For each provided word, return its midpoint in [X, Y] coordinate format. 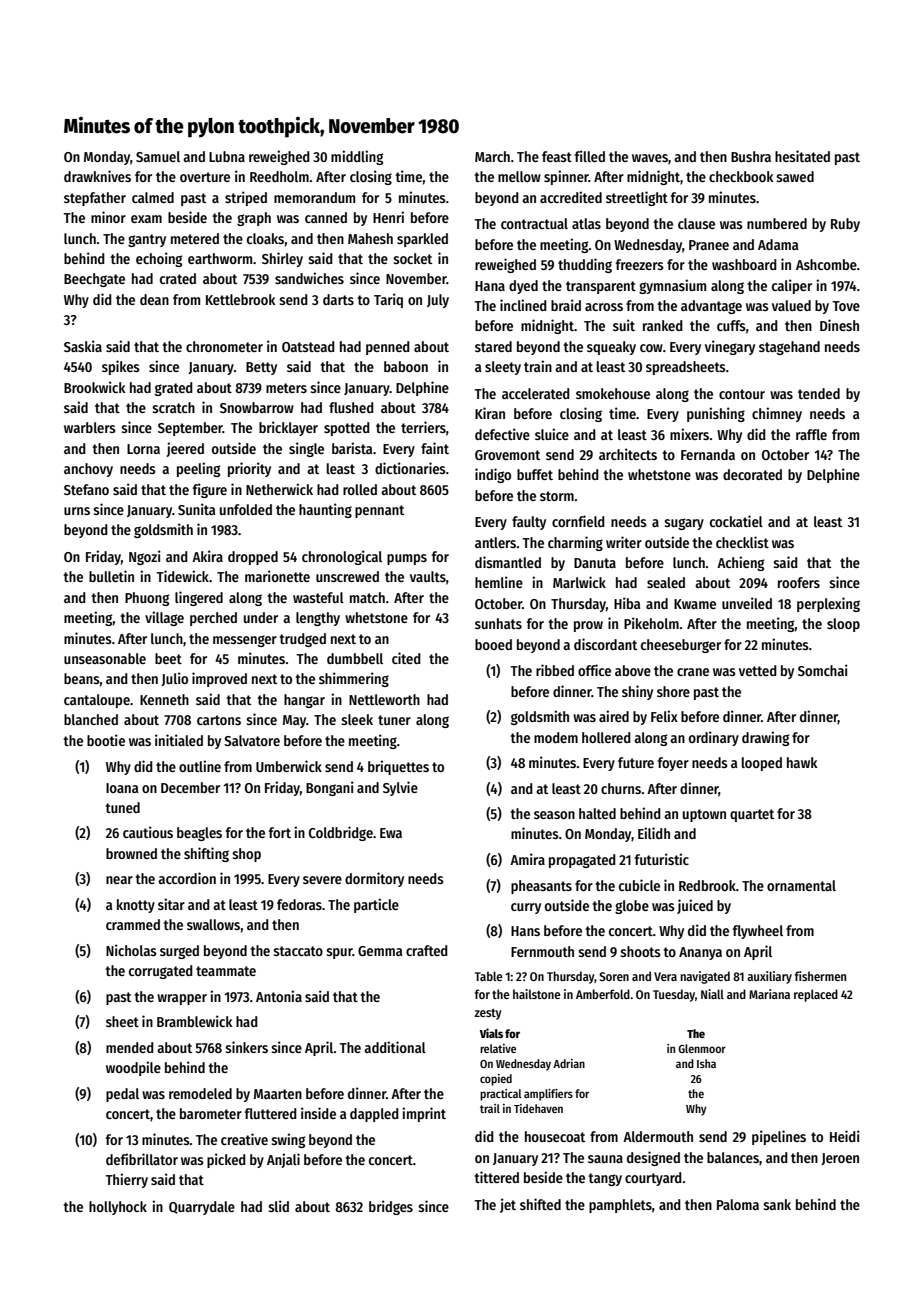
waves [650, 158]
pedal [122, 1095]
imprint [424, 1114]
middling [357, 157]
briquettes [398, 767]
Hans [525, 931]
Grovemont [507, 455]
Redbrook [707, 885]
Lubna [227, 156]
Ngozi [145, 557]
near [119, 880]
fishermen [820, 976]
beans [82, 678]
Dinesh [839, 325]
